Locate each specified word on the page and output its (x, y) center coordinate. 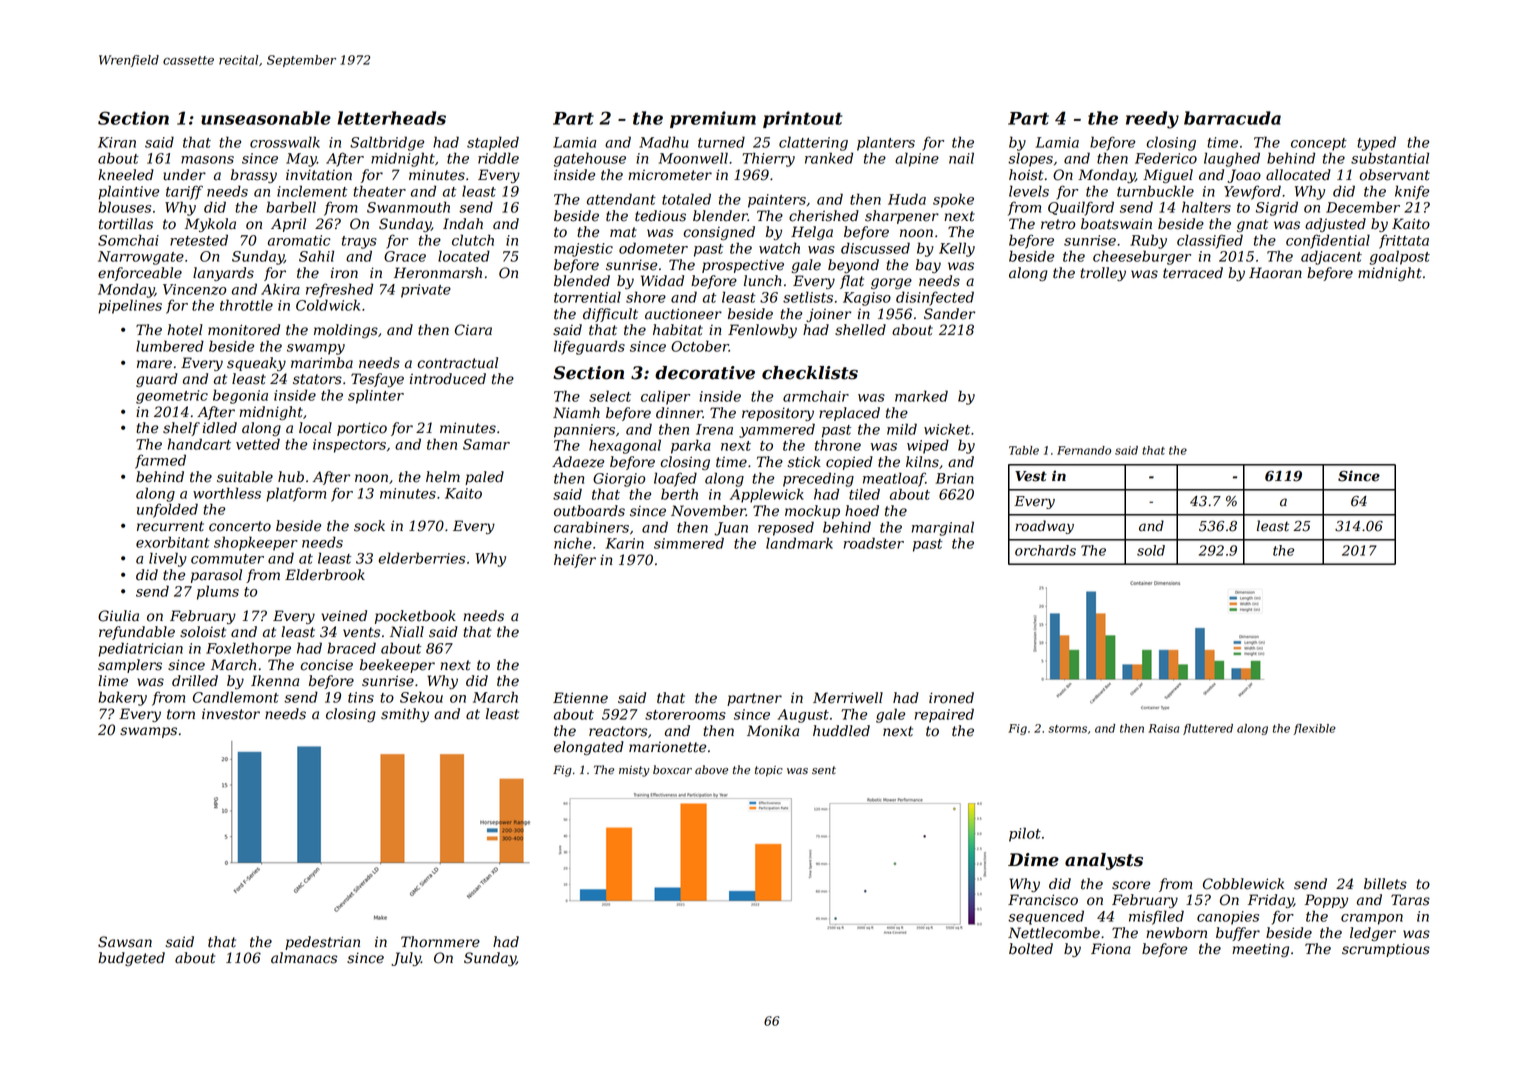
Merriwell (848, 698)
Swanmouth (408, 207)
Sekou (421, 697)
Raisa (1163, 728)
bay (928, 266)
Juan (731, 529)
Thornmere (440, 942)
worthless (227, 493)
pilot (1025, 834)
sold (1151, 550)
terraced (1193, 273)
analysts (1104, 861)
